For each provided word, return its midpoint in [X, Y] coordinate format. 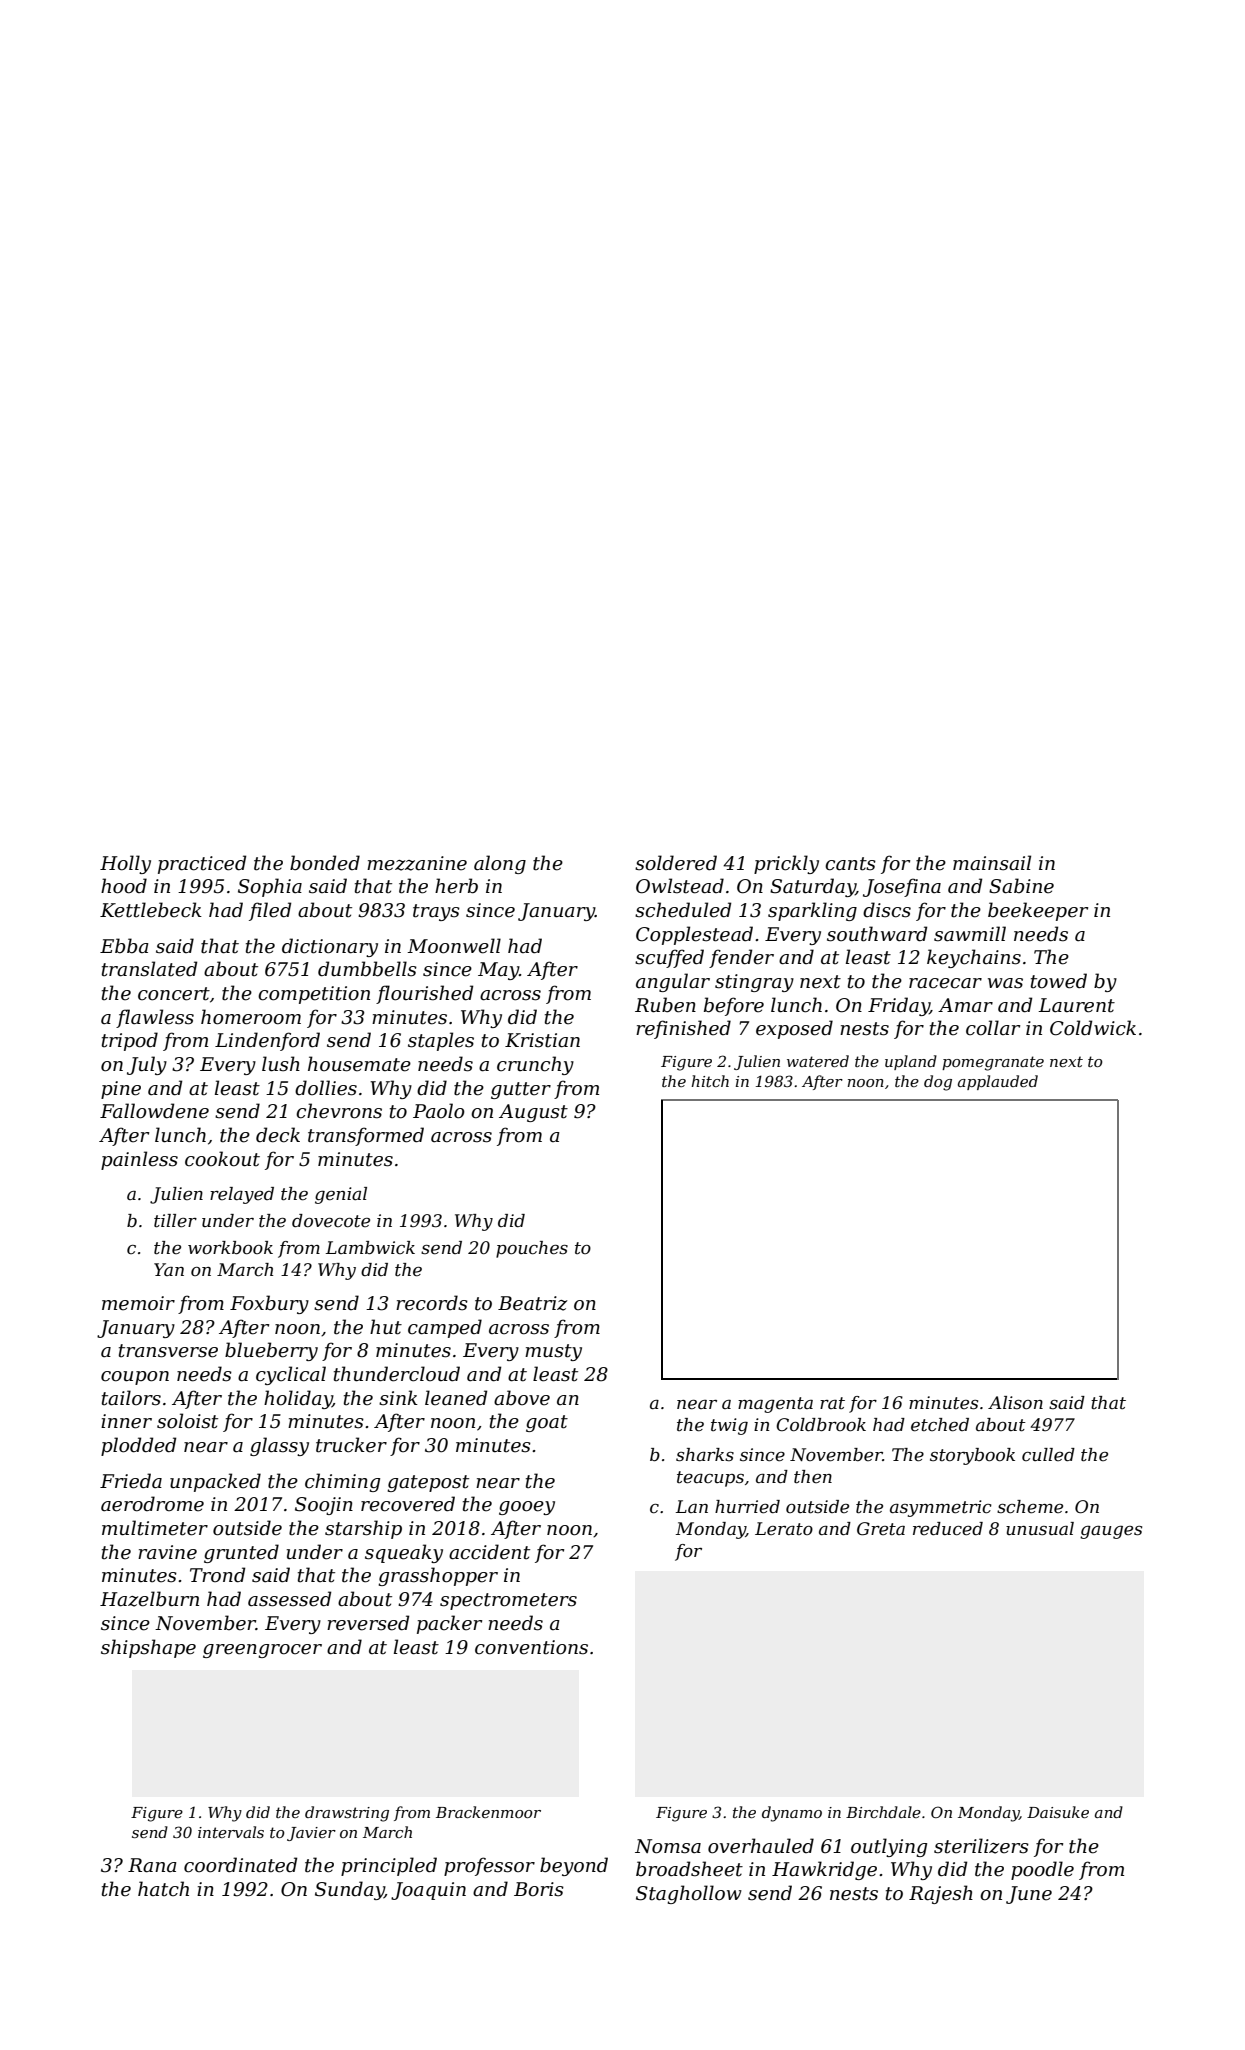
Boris [539, 1889]
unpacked [215, 1482]
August [533, 1113]
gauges [1111, 1532]
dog [938, 1083]
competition [314, 995]
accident [489, 1552]
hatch [163, 1889]
